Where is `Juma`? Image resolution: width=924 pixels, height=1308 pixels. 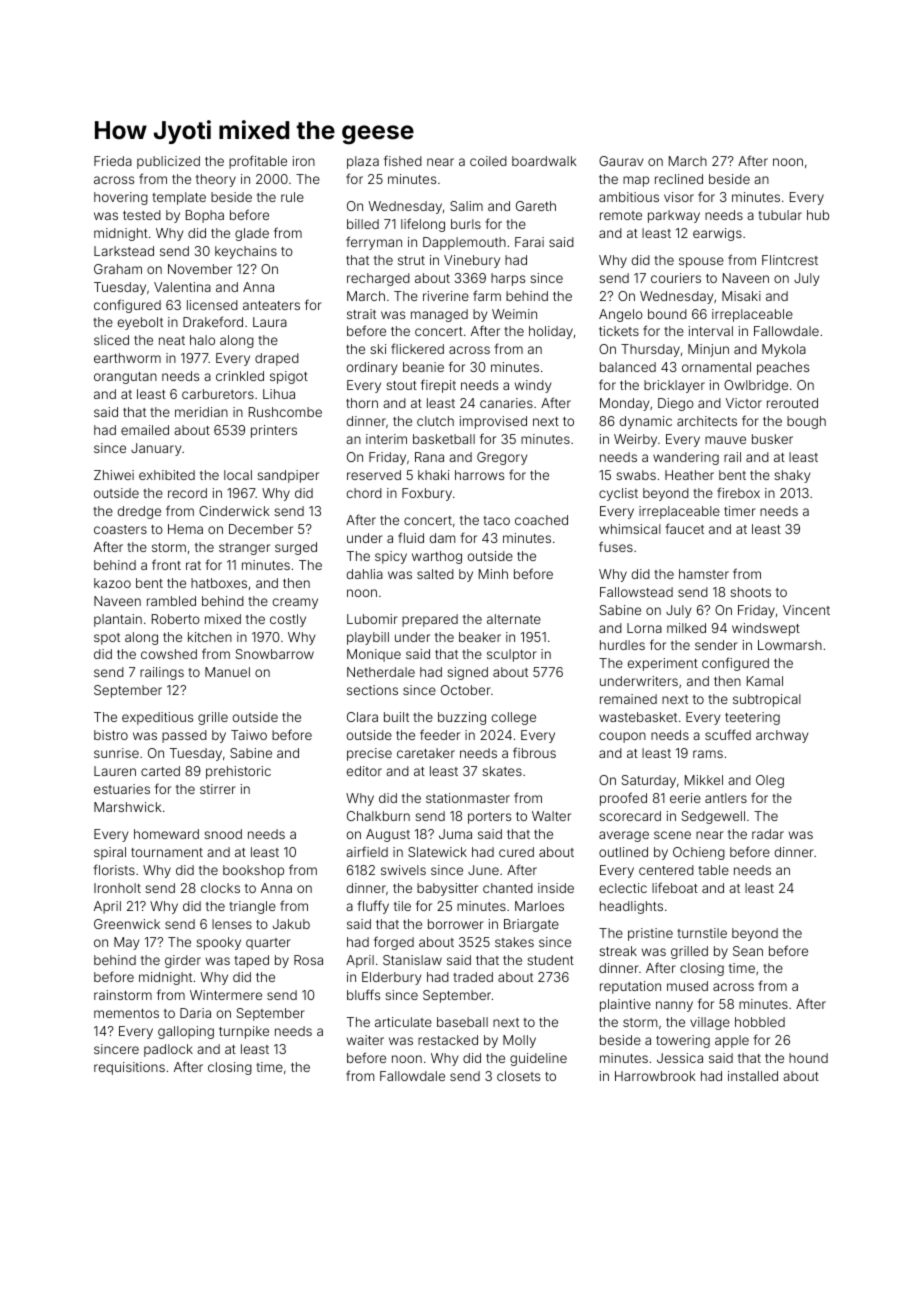
Juma is located at coordinates (455, 834).
